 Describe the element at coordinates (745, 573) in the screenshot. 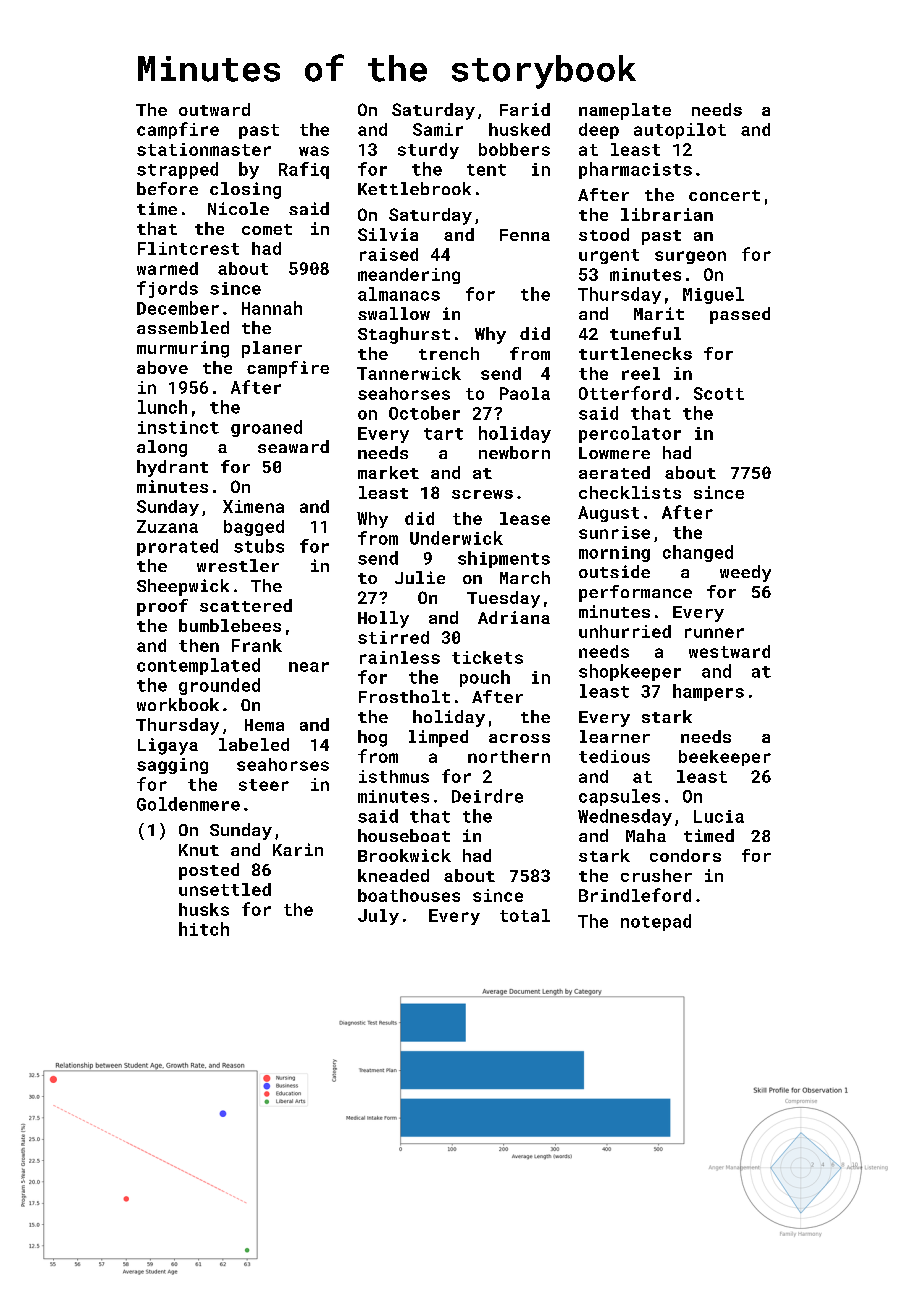

I see `weedy` at that location.
